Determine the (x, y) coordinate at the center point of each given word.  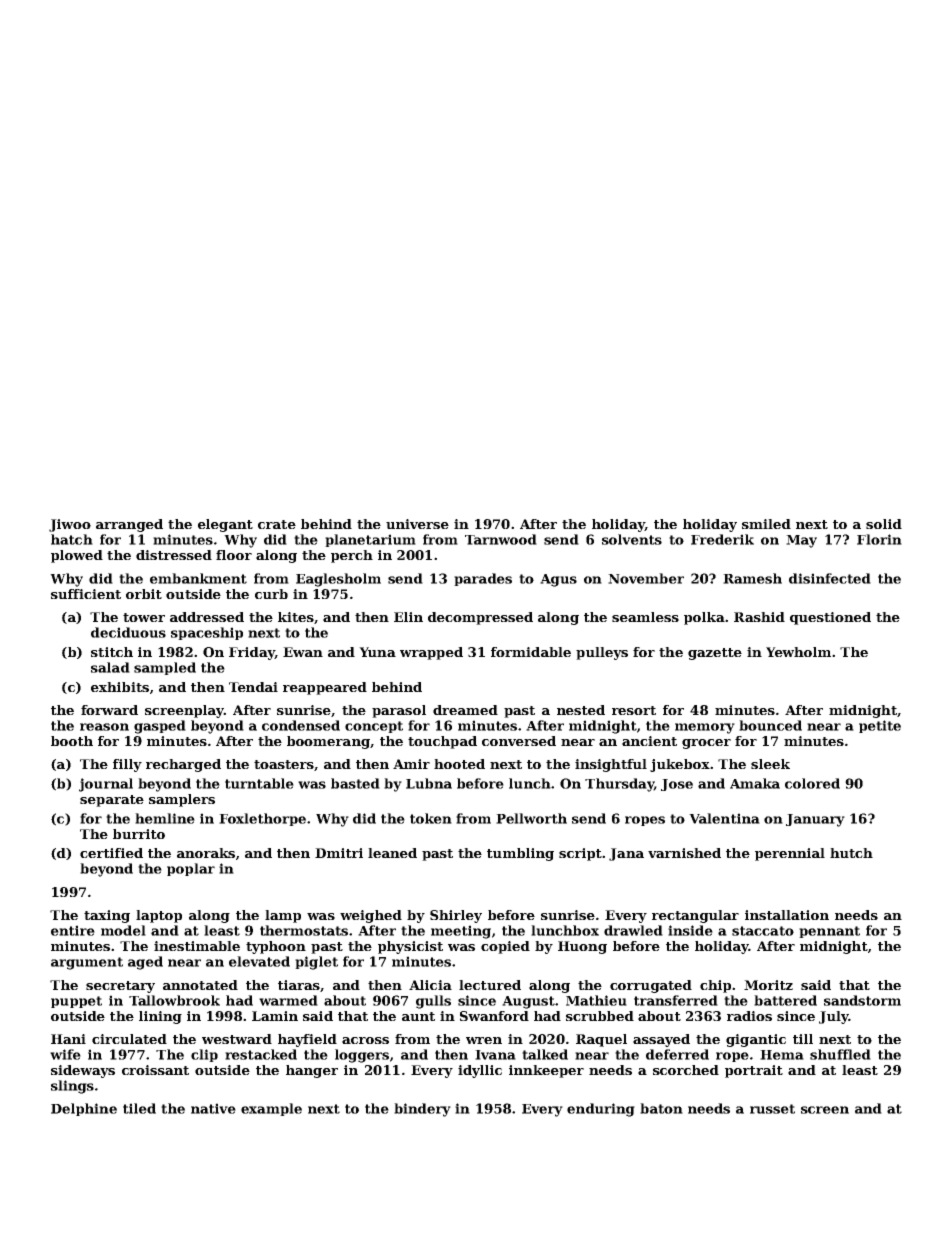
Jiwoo (70, 525)
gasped (160, 727)
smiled (766, 524)
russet (772, 1109)
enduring (601, 1110)
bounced (770, 725)
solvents (632, 539)
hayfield (307, 1040)
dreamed (465, 710)
